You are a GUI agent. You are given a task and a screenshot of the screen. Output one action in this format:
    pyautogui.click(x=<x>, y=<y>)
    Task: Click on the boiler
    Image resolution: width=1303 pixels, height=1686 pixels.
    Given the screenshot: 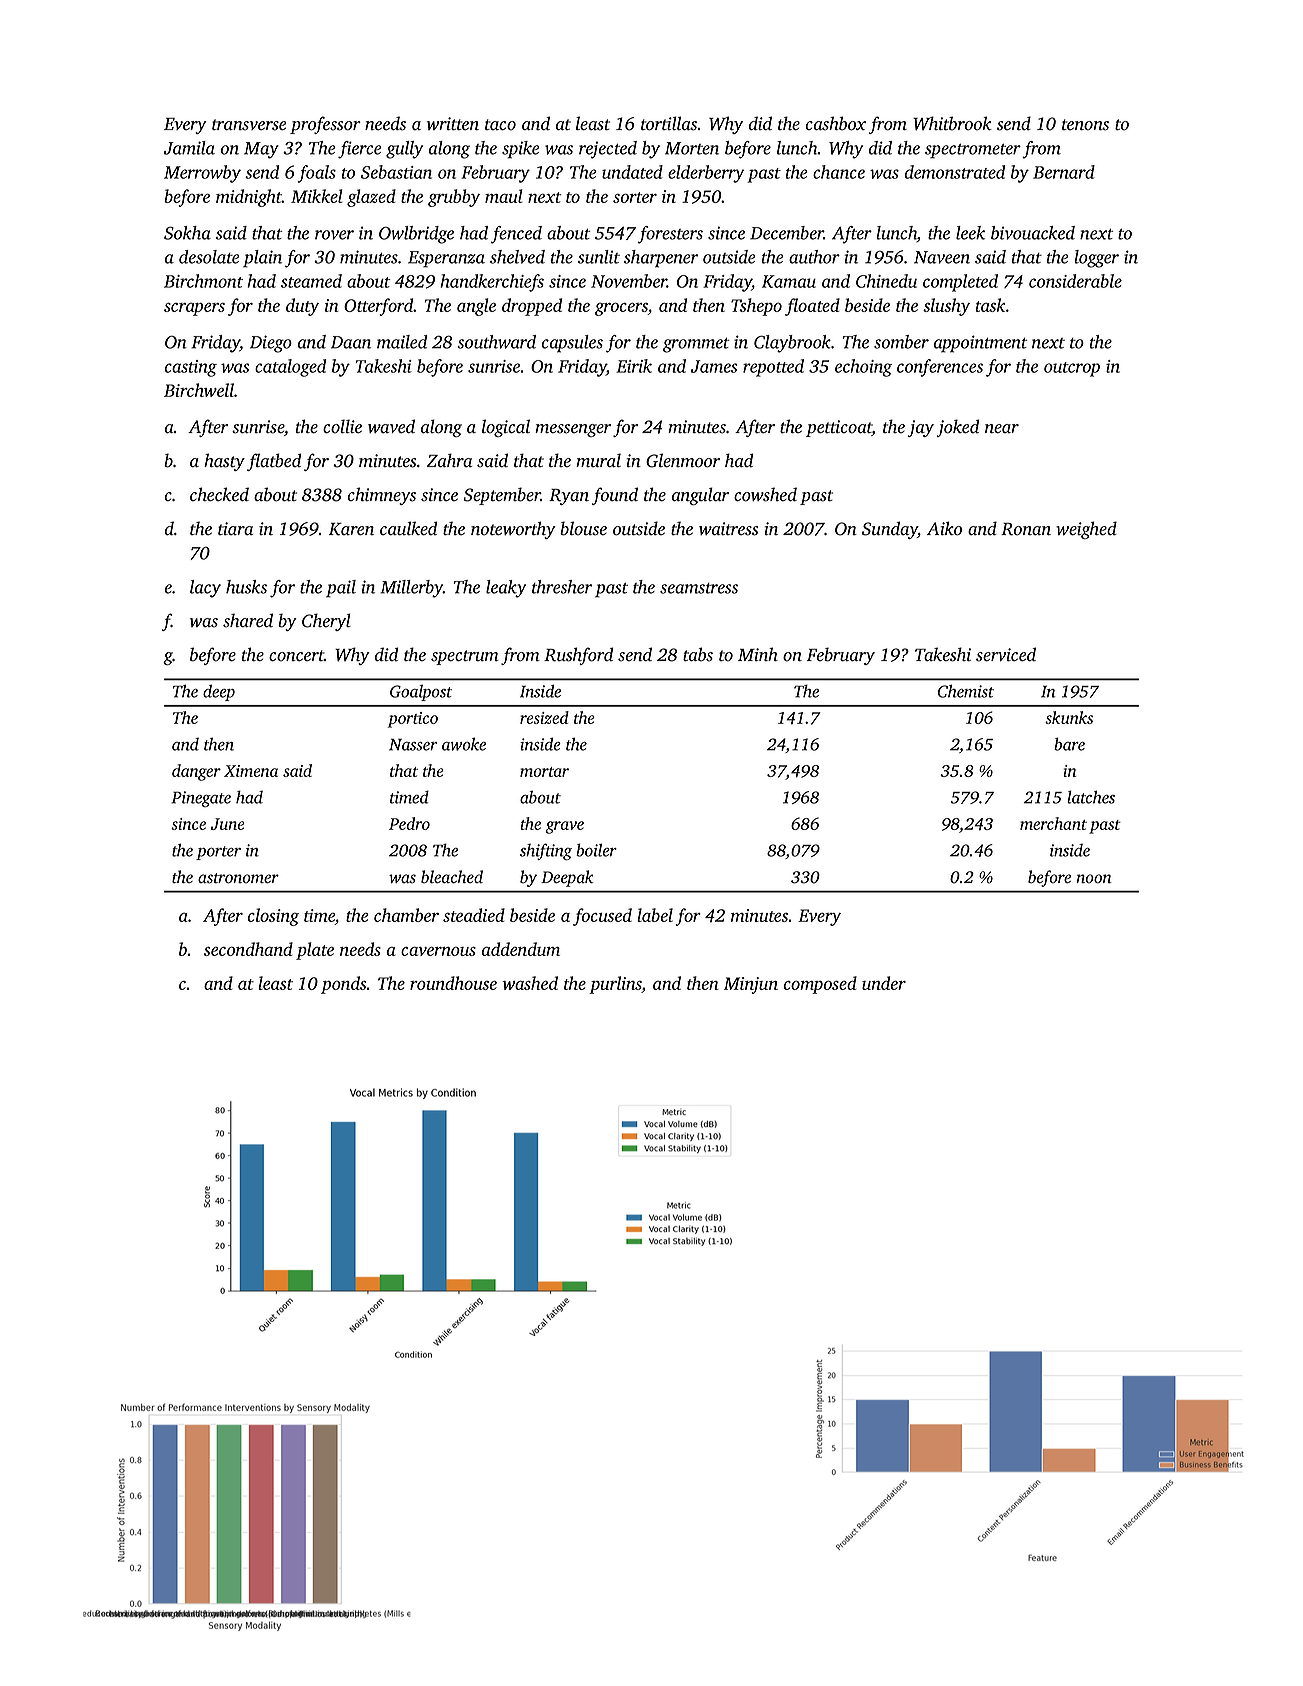 What is the action you would take?
    pyautogui.click(x=596, y=850)
